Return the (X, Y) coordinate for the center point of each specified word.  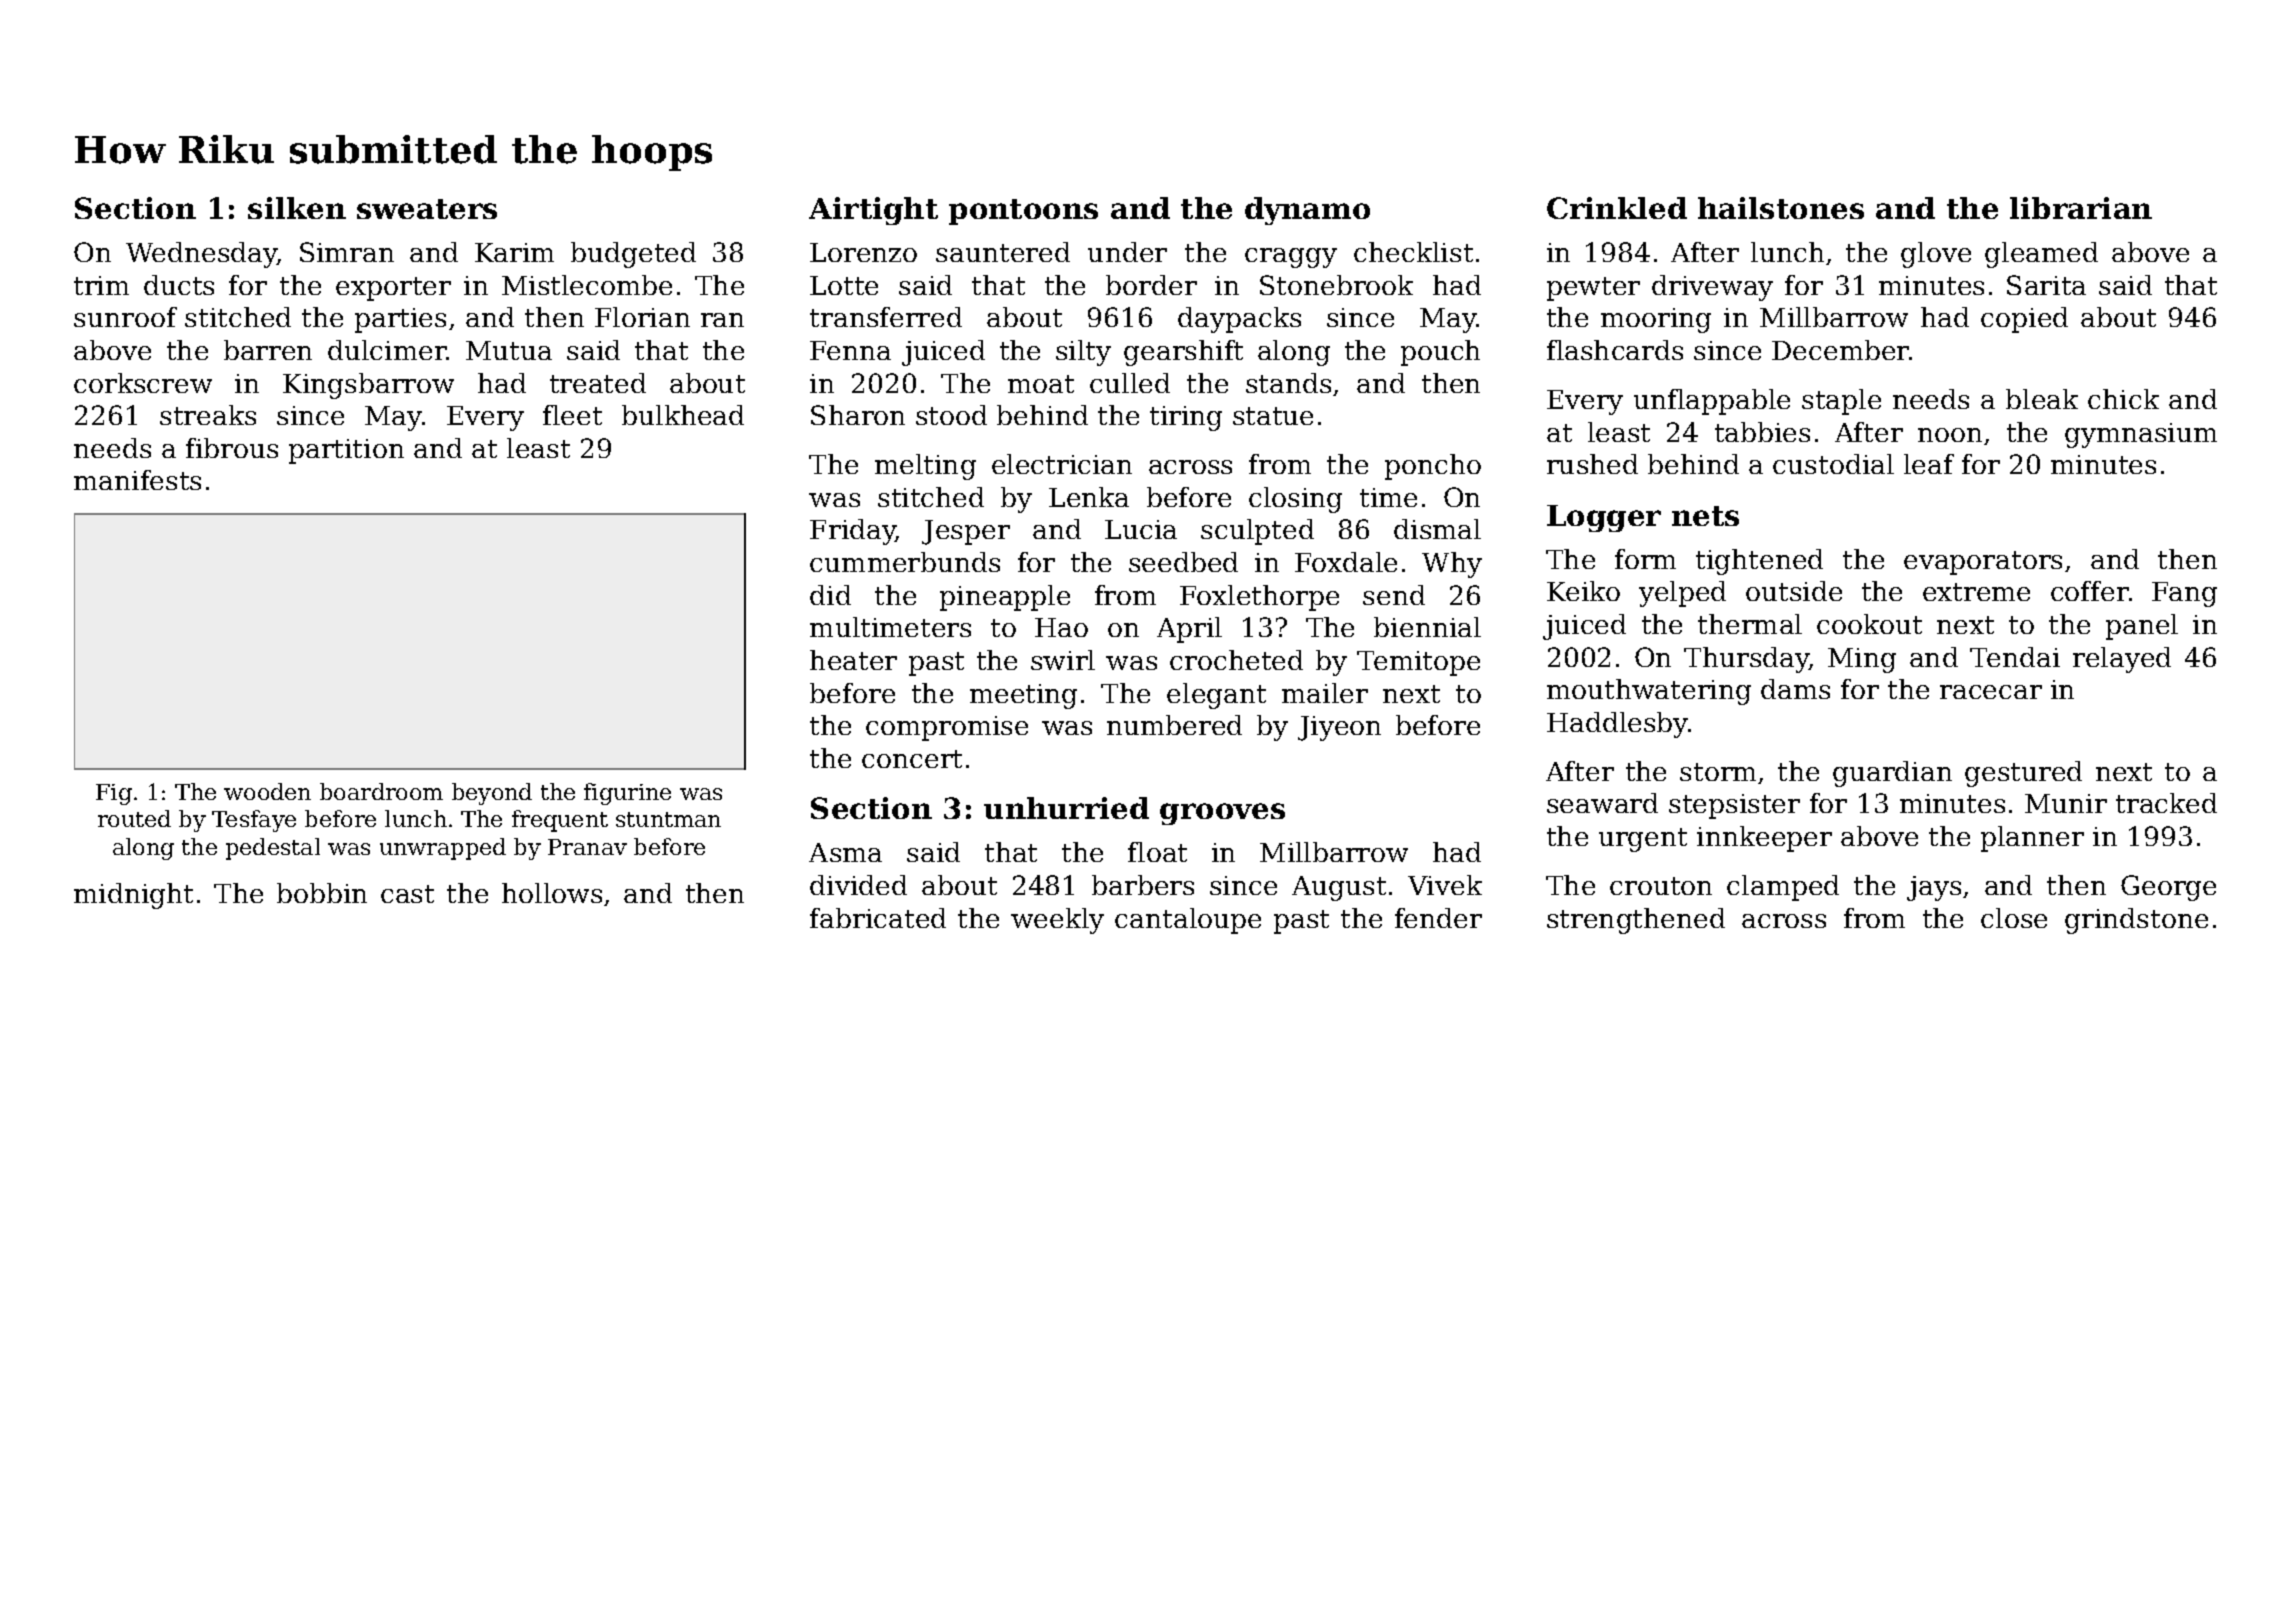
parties (400, 320)
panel (2142, 627)
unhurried (1066, 808)
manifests (137, 480)
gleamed (2041, 255)
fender (1438, 918)
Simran (347, 252)
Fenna (850, 350)
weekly (1057, 921)
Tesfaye (254, 821)
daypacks (1239, 320)
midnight (133, 896)
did (830, 595)
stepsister (1734, 806)
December (1840, 350)
